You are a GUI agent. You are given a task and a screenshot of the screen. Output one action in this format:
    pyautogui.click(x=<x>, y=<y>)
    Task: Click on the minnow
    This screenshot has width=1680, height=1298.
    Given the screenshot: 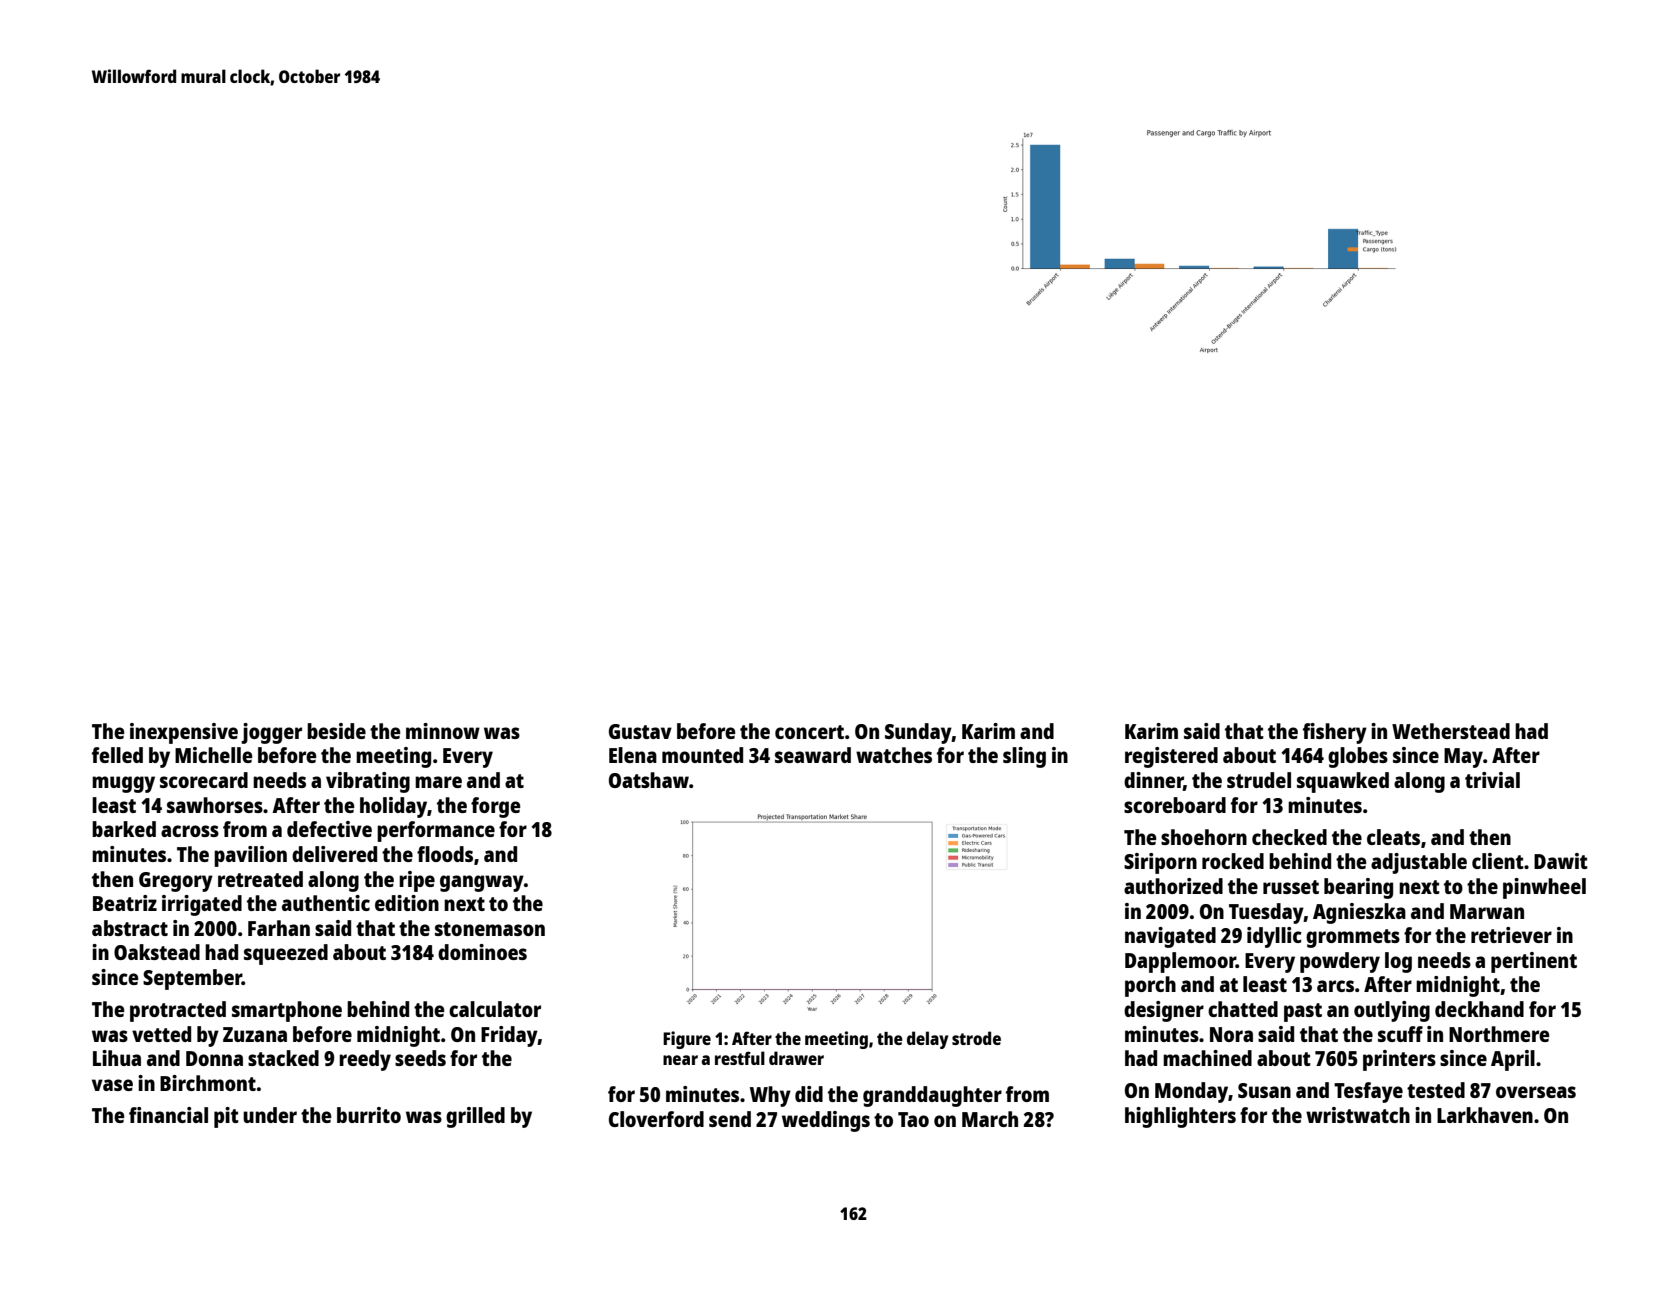 What is the action you would take?
    pyautogui.click(x=443, y=731)
